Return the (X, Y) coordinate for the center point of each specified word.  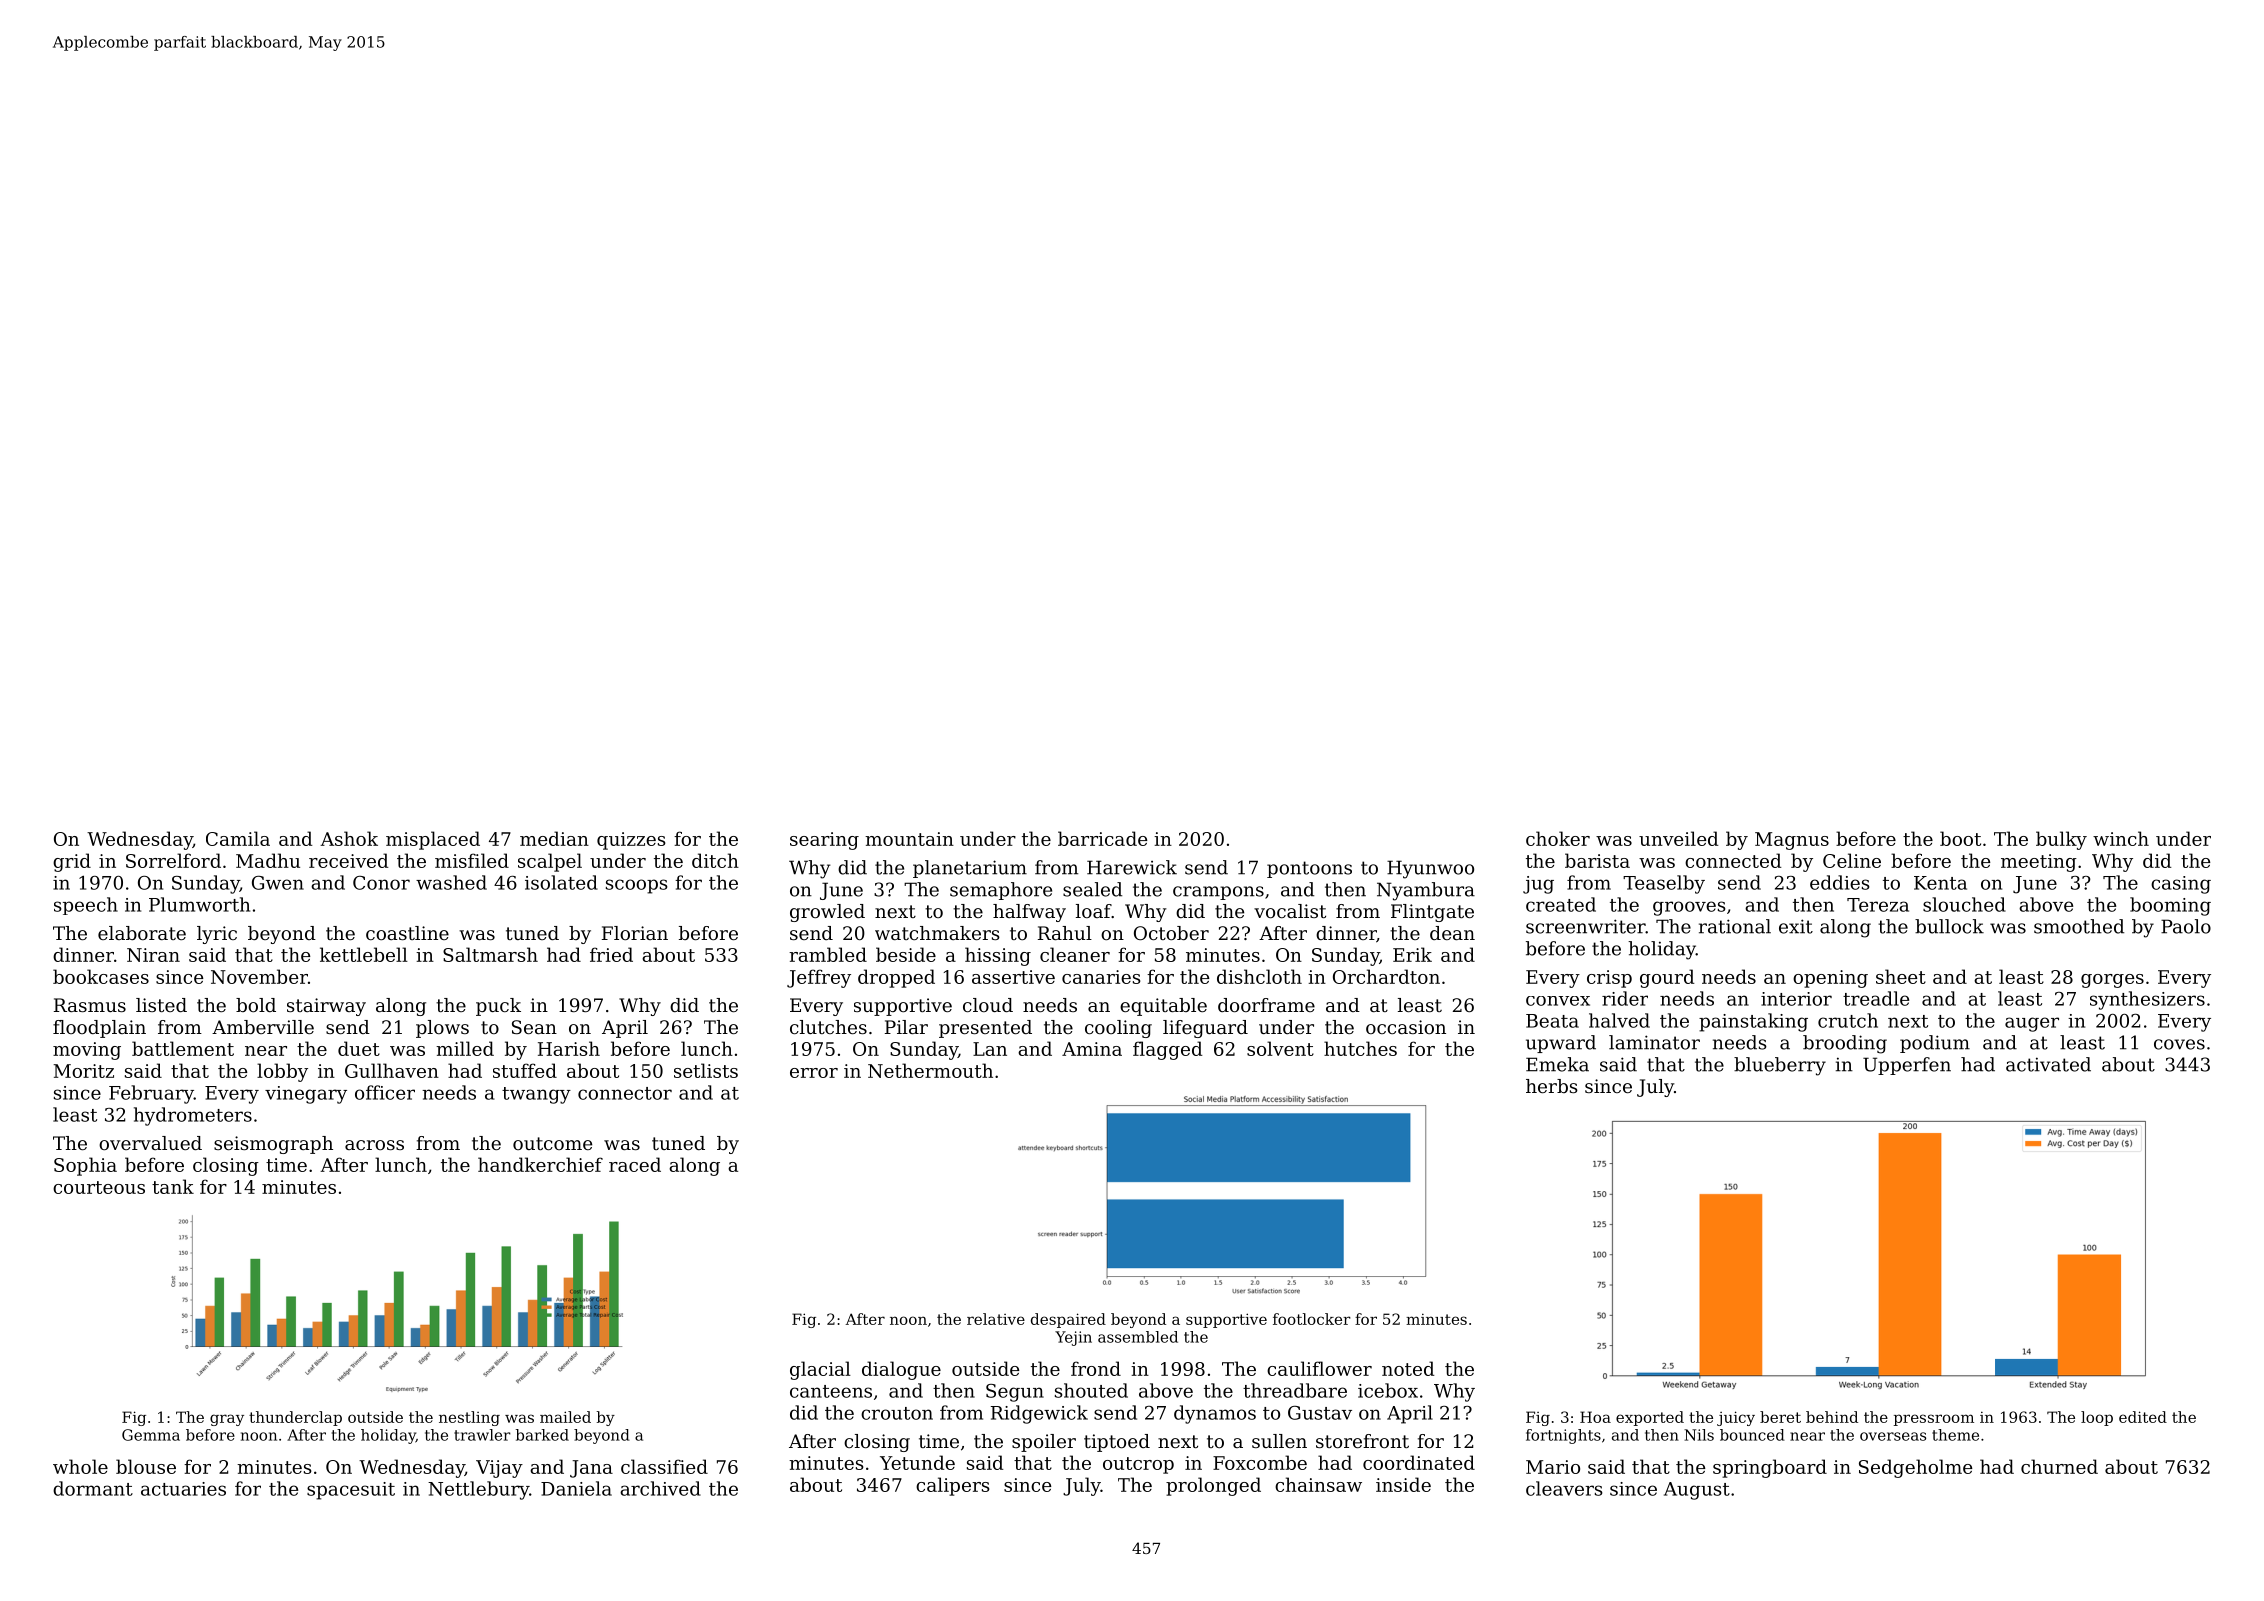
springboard (1770, 1468)
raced (635, 1164)
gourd (1667, 978)
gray (227, 1420)
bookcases (101, 976)
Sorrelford (173, 860)
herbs (1552, 1086)
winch (2121, 838)
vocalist (1290, 911)
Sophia (85, 1166)
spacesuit (351, 1491)
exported (1650, 1418)
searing (824, 841)
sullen (1279, 1441)
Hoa (1595, 1417)
